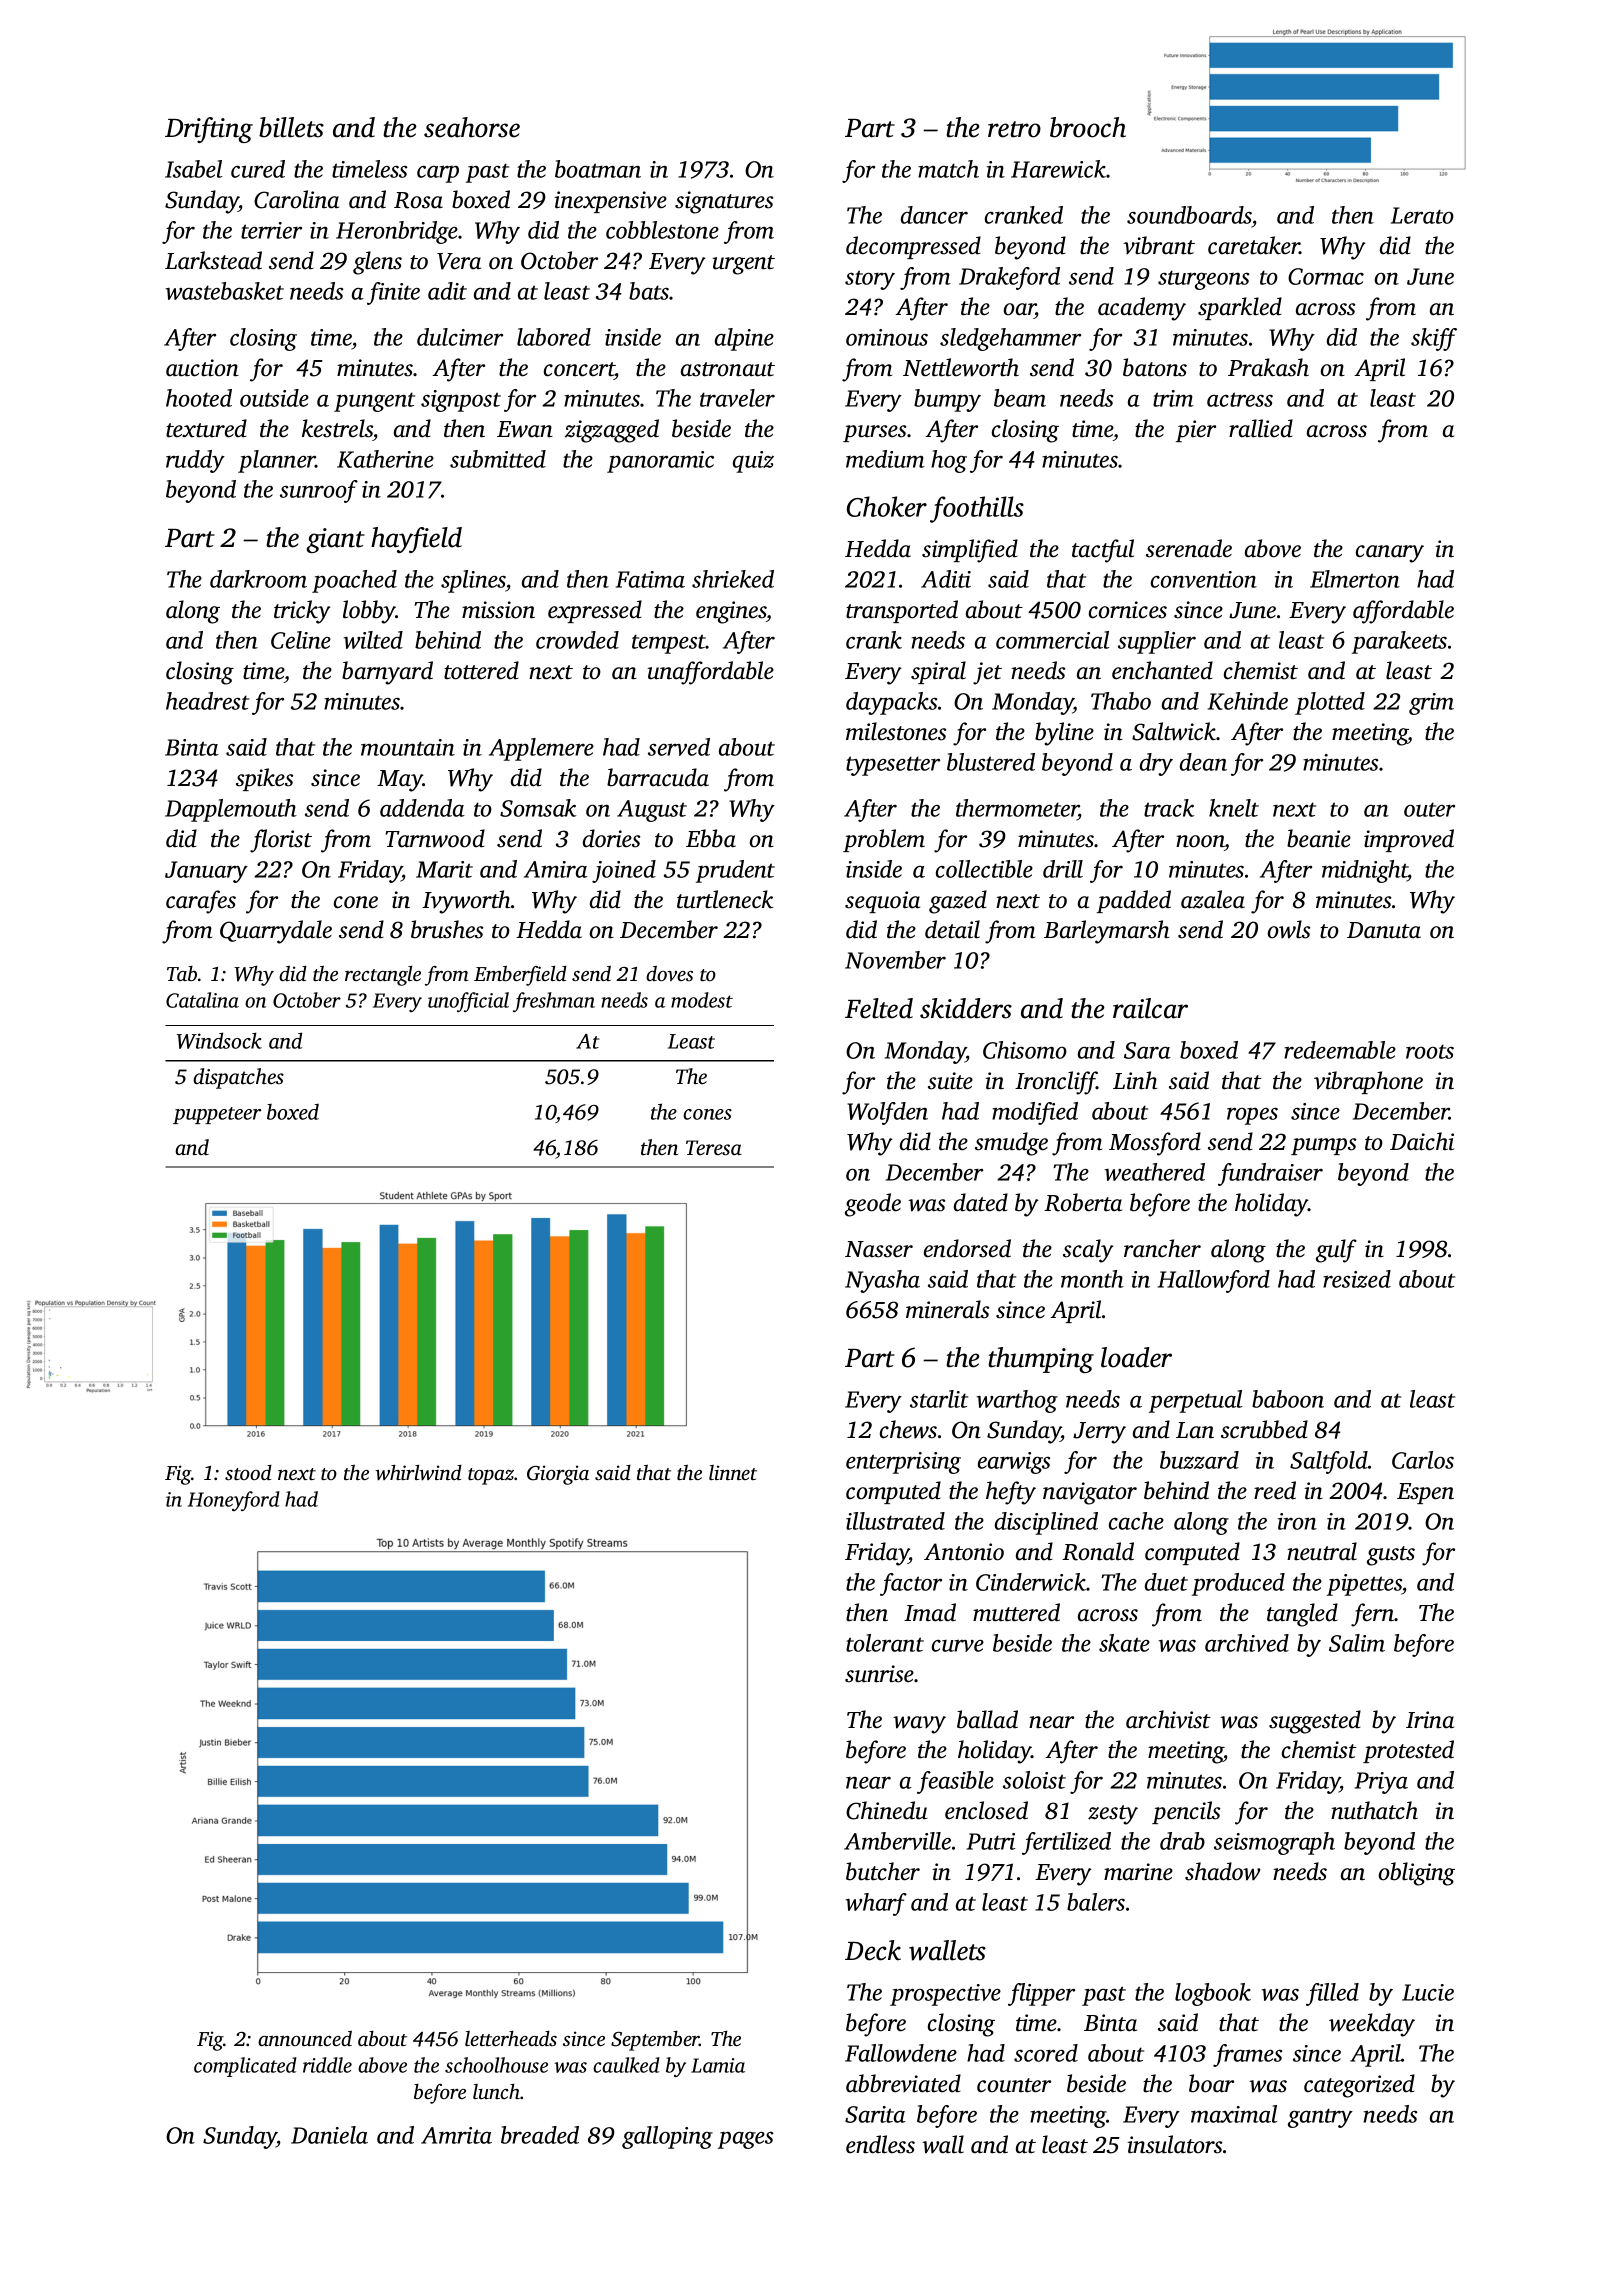 This page has width=1620, height=2292. What do you see at coordinates (873, 1205) in the page?
I see `geode` at bounding box center [873, 1205].
